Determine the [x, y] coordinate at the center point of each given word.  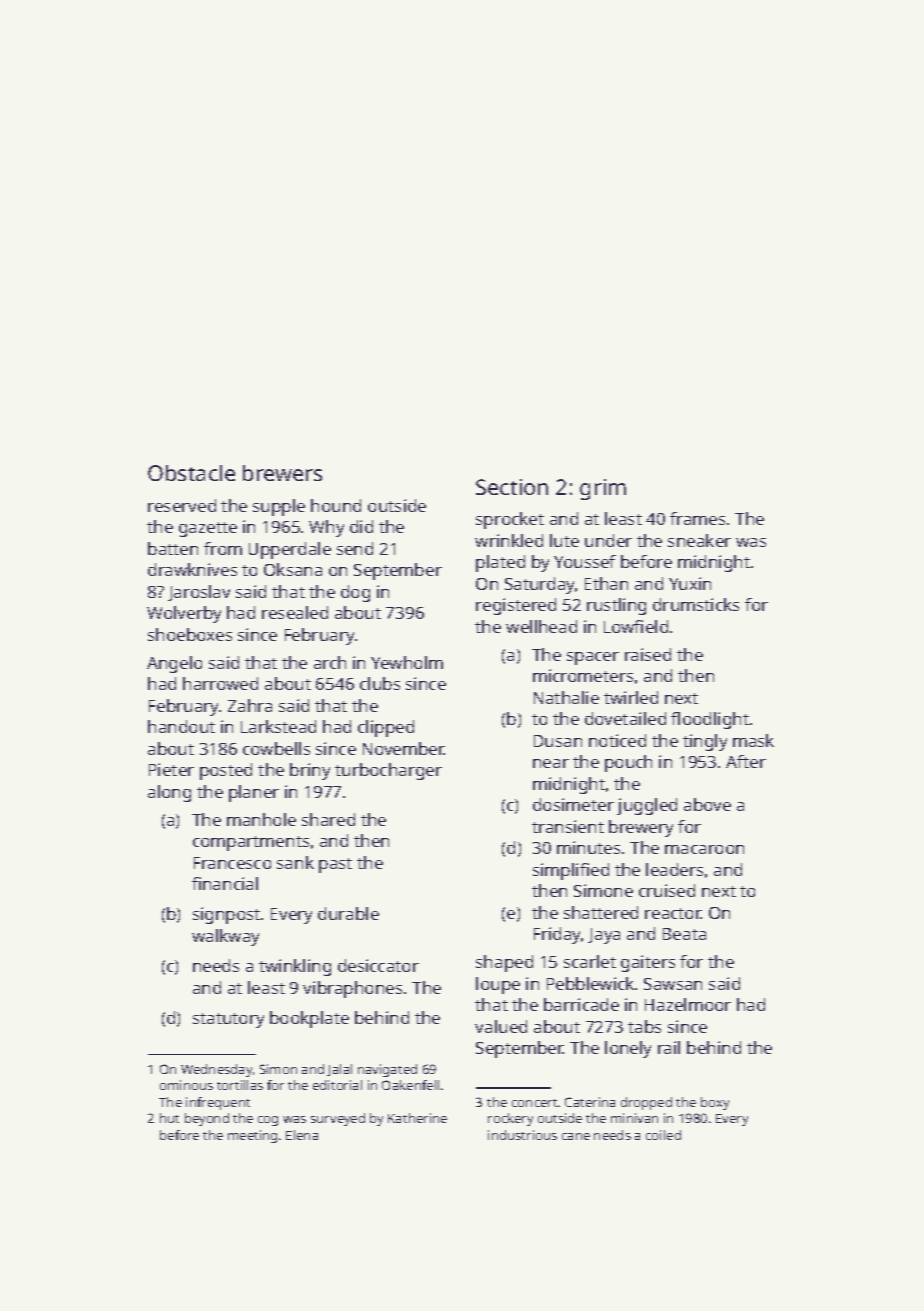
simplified [571, 871]
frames [697, 518]
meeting [252, 1136]
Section [512, 487]
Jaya [604, 936]
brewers [282, 473]
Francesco [232, 863]
